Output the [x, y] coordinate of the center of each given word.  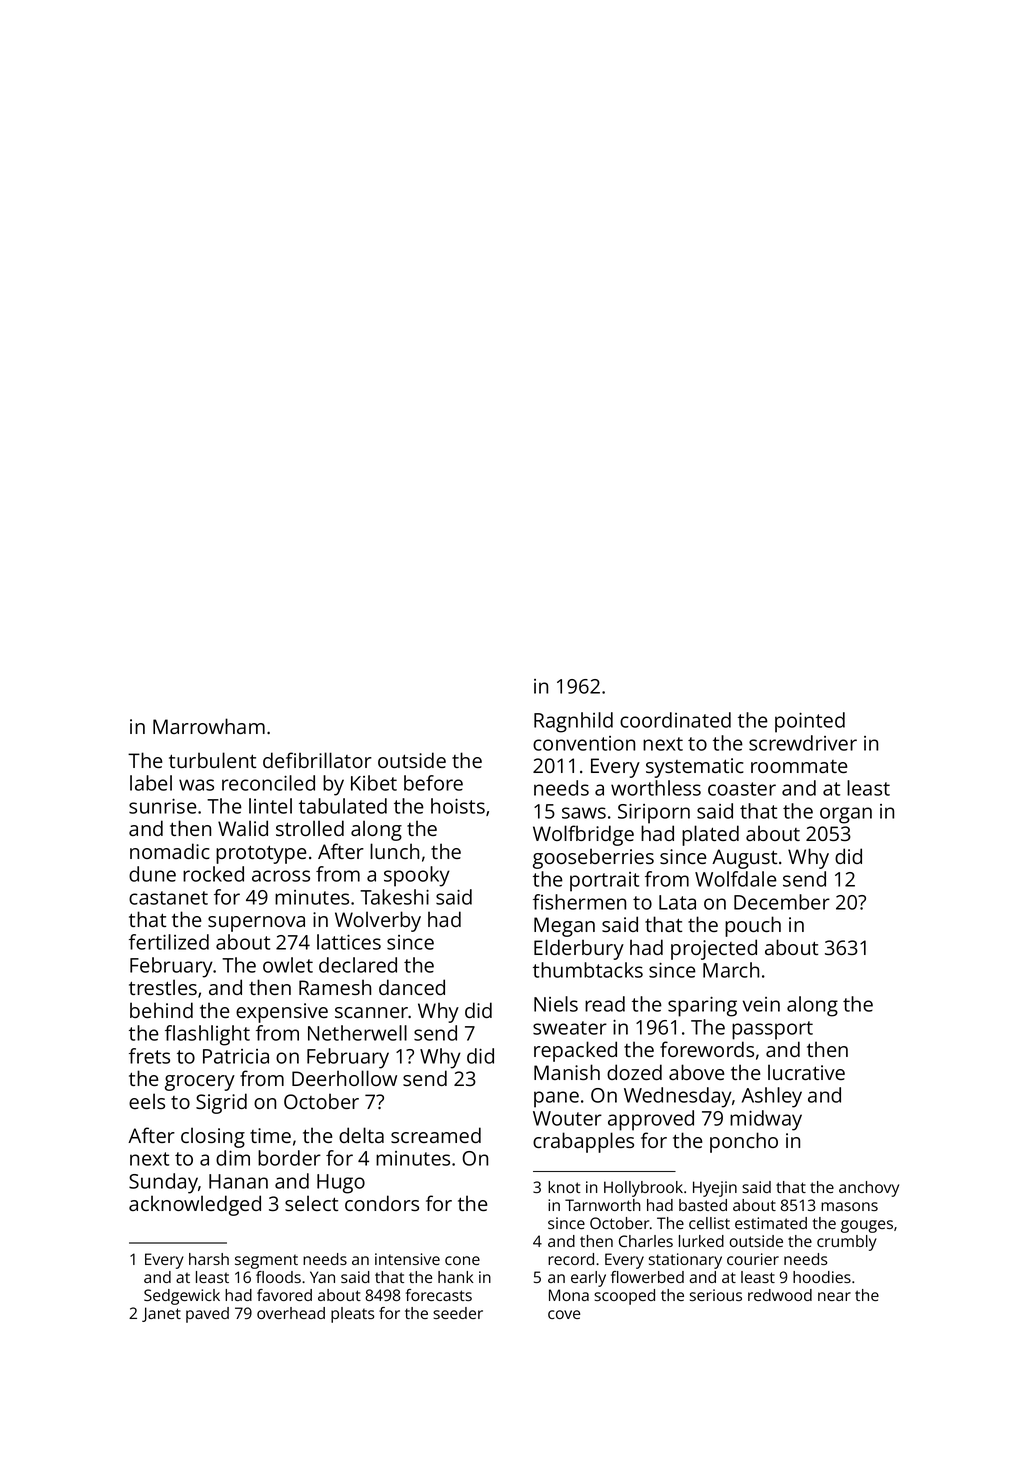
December [782, 902]
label [151, 783]
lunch [394, 851]
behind [161, 1010]
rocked [213, 874]
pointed [810, 722]
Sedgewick [182, 1297]
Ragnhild [573, 722]
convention [584, 743]
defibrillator [317, 760]
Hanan [238, 1181]
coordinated [675, 720]
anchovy [869, 1189]
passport [772, 1030]
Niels [556, 1004]
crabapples [583, 1142]
